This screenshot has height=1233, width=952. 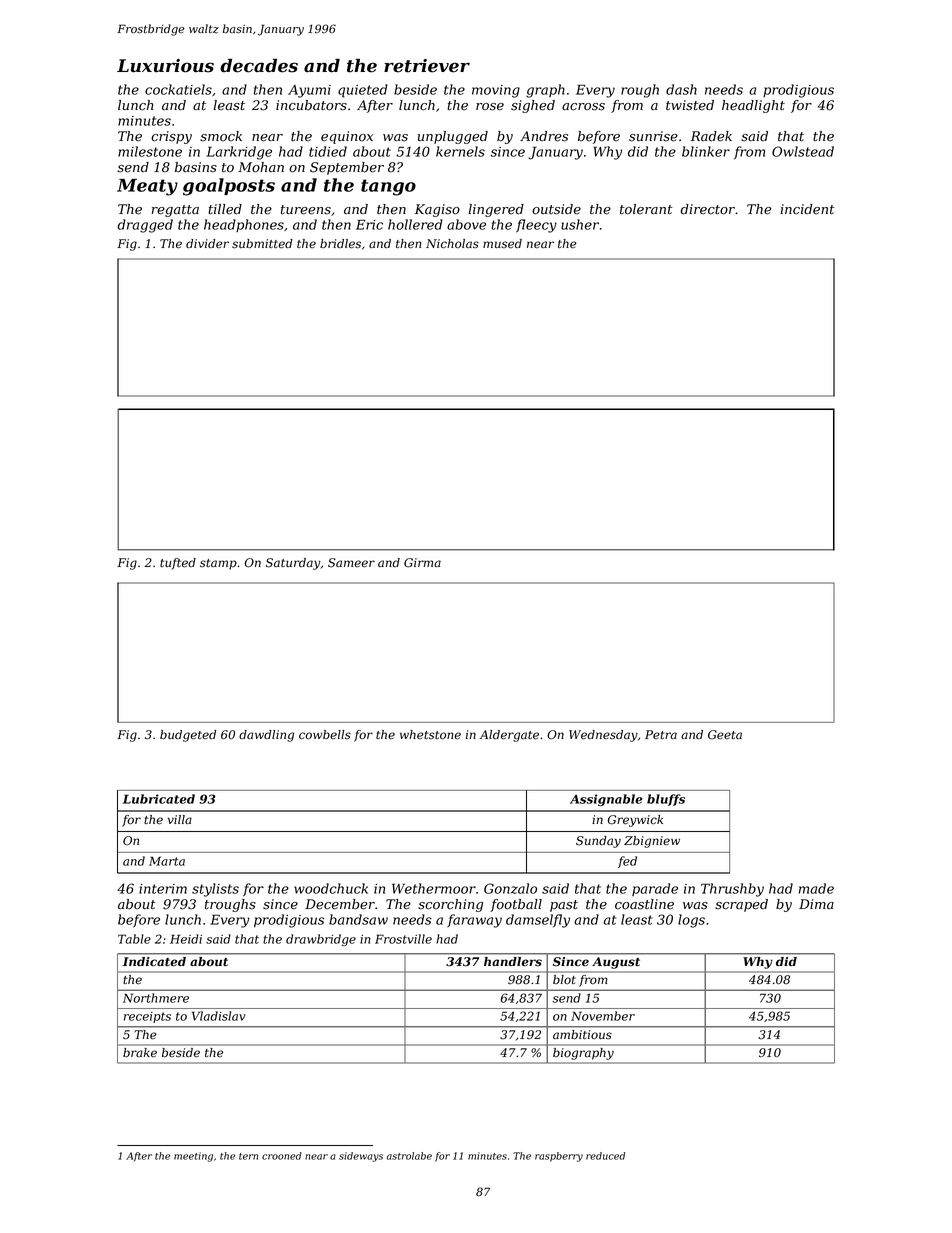 What do you see at coordinates (331, 888) in the screenshot?
I see `woodchuck` at bounding box center [331, 888].
